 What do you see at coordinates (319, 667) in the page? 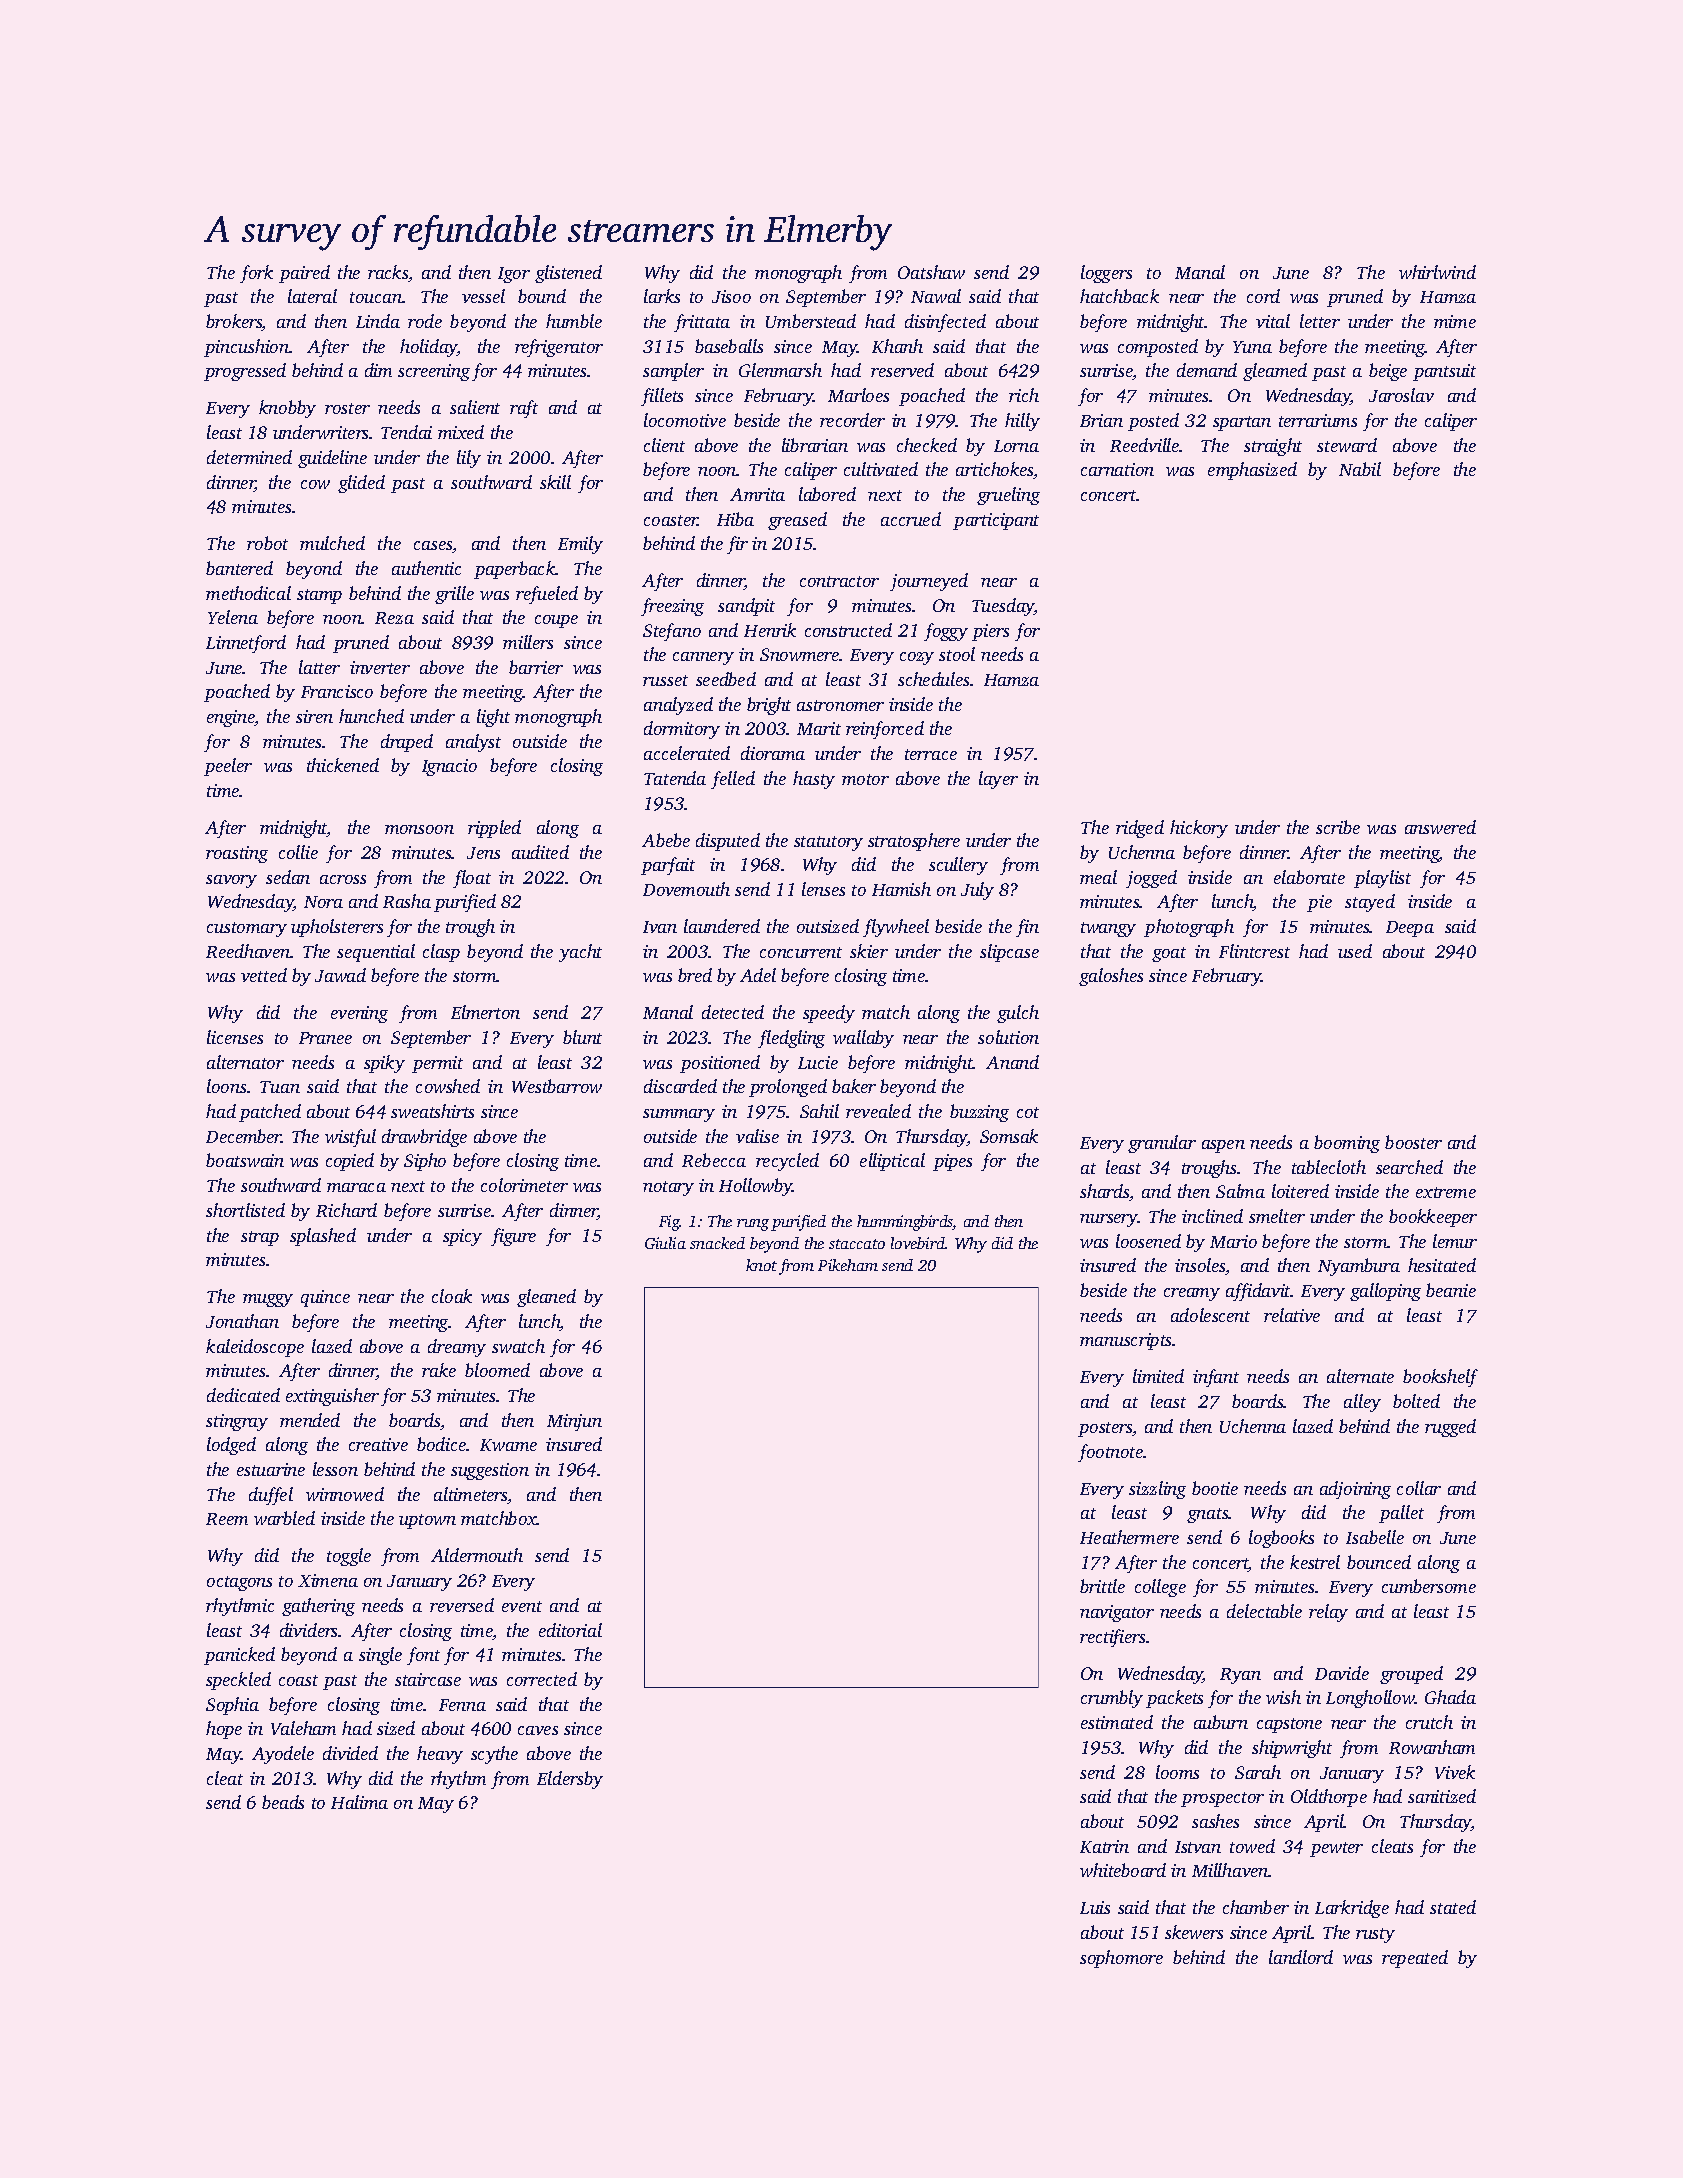
I see `latter` at bounding box center [319, 667].
